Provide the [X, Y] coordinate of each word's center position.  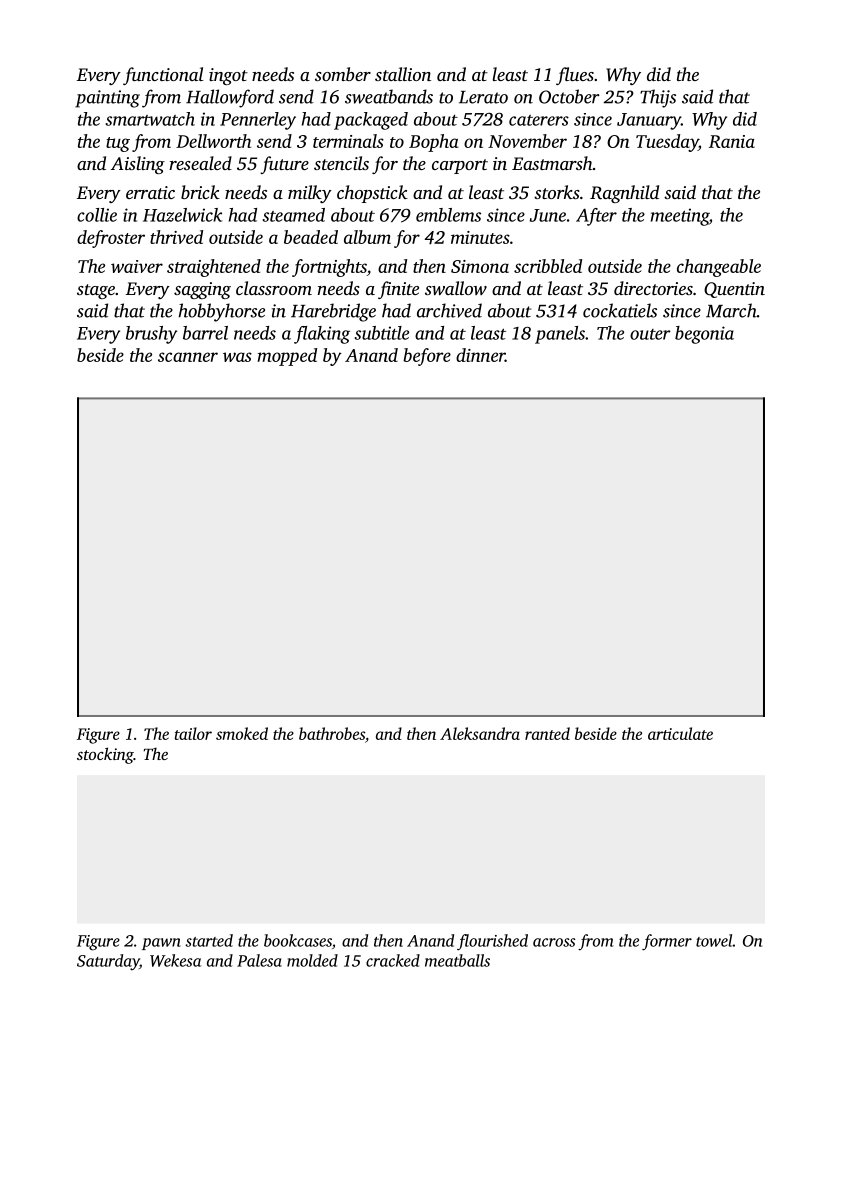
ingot [228, 76]
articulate [680, 733]
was [237, 357]
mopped [287, 357]
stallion [403, 74]
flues [575, 76]
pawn [161, 944]
